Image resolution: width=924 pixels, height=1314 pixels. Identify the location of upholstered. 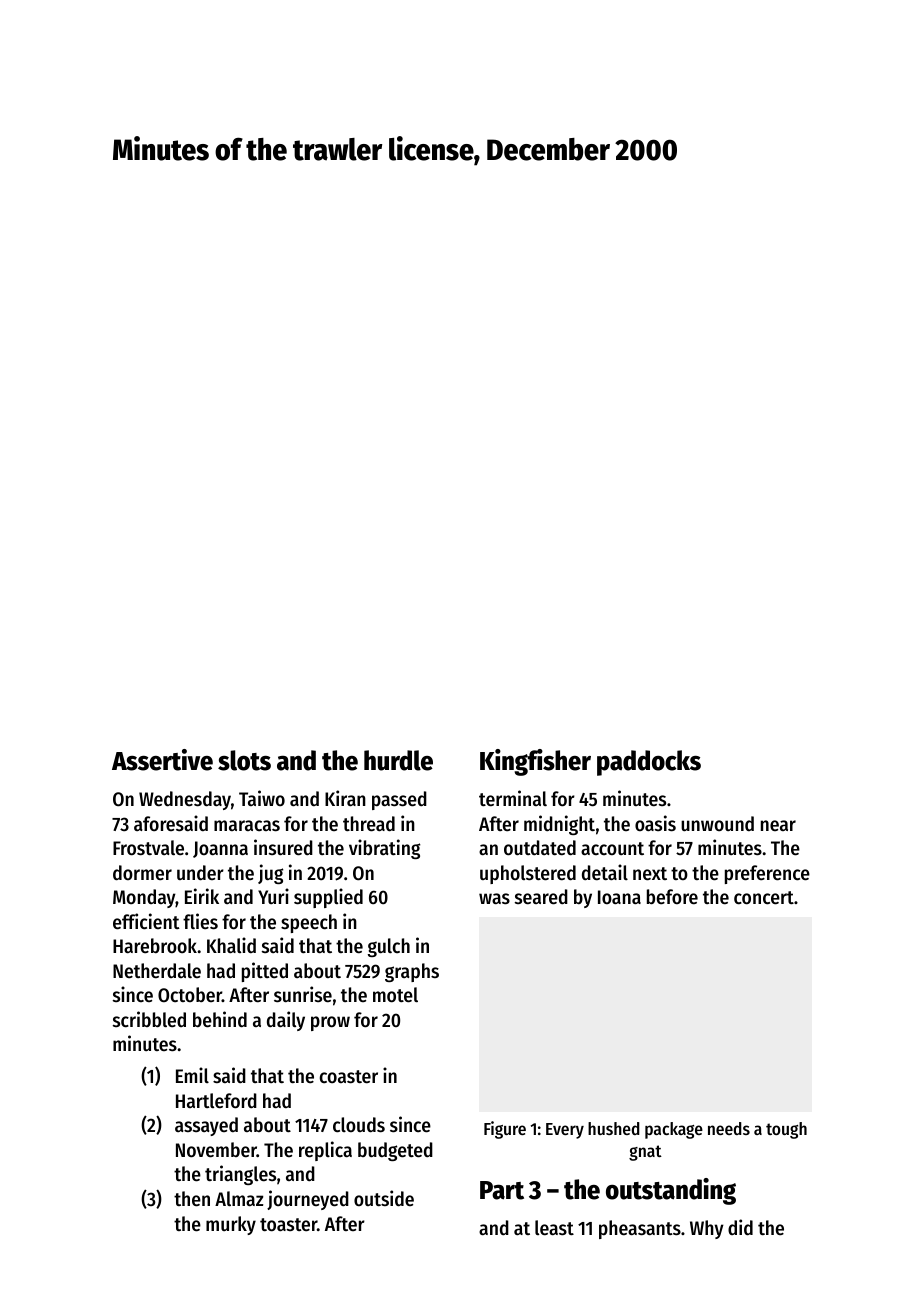
(528, 874).
